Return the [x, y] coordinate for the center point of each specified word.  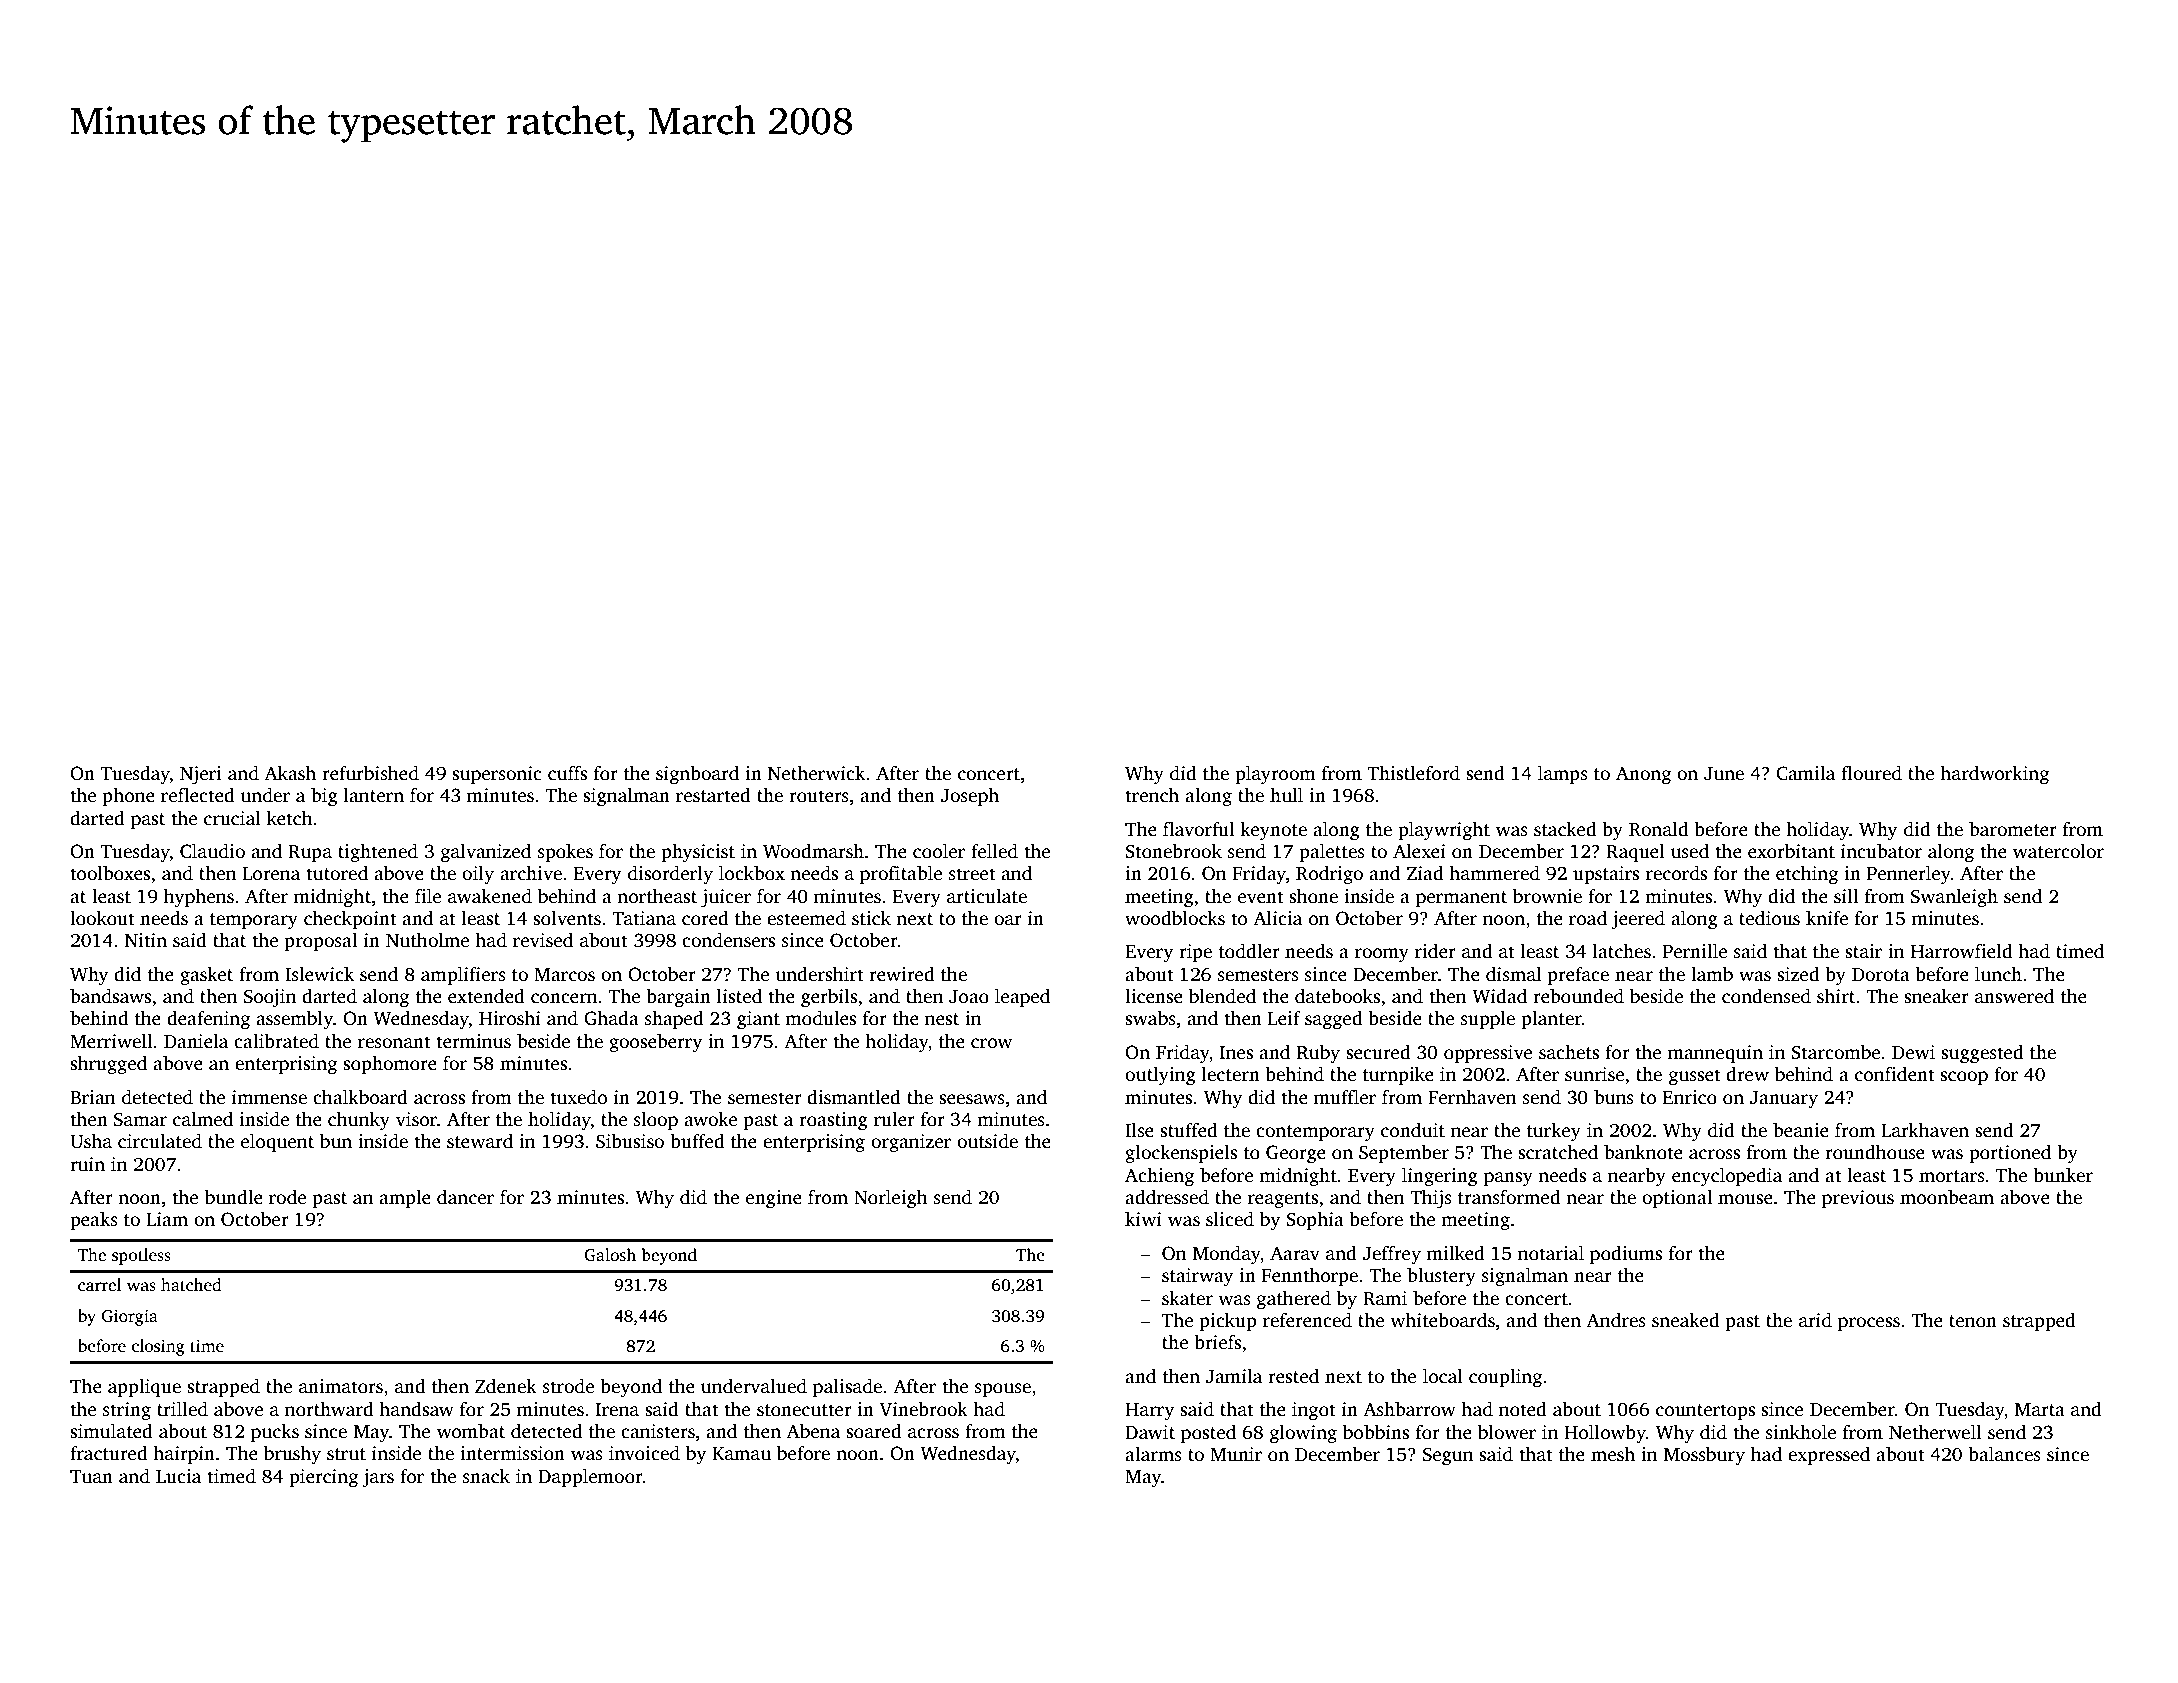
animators [341, 1386]
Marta [2040, 1410]
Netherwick [816, 773]
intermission [512, 1453]
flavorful [1198, 829]
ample [405, 1199]
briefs [1217, 1342]
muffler [1345, 1097]
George [1296, 1154]
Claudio [212, 851]
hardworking [1994, 775]
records [1676, 873]
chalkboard [360, 1097]
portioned [2010, 1154]
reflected [198, 795]
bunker [2063, 1175]
